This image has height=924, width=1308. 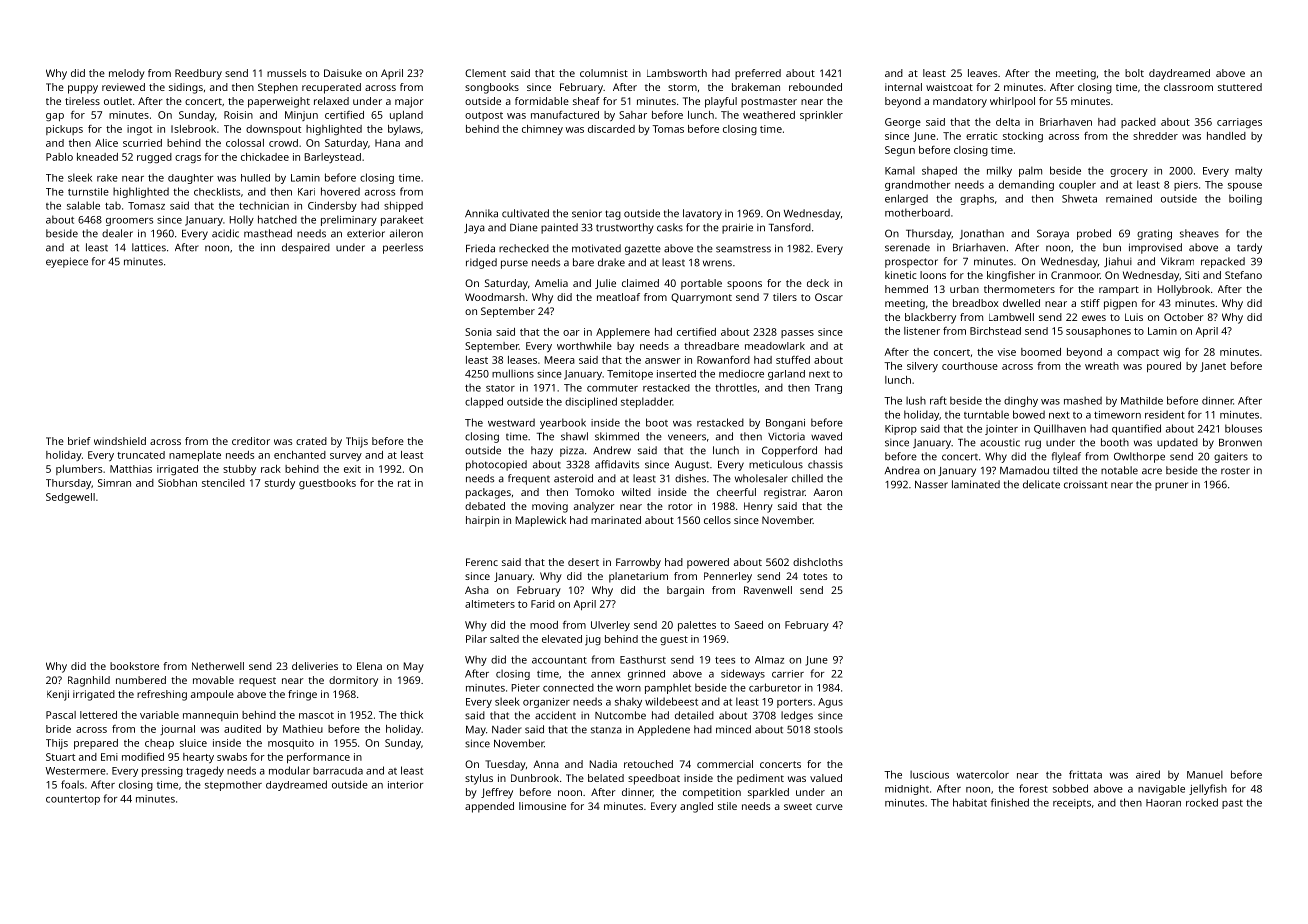 I want to click on seamstress, so click(x=743, y=249).
